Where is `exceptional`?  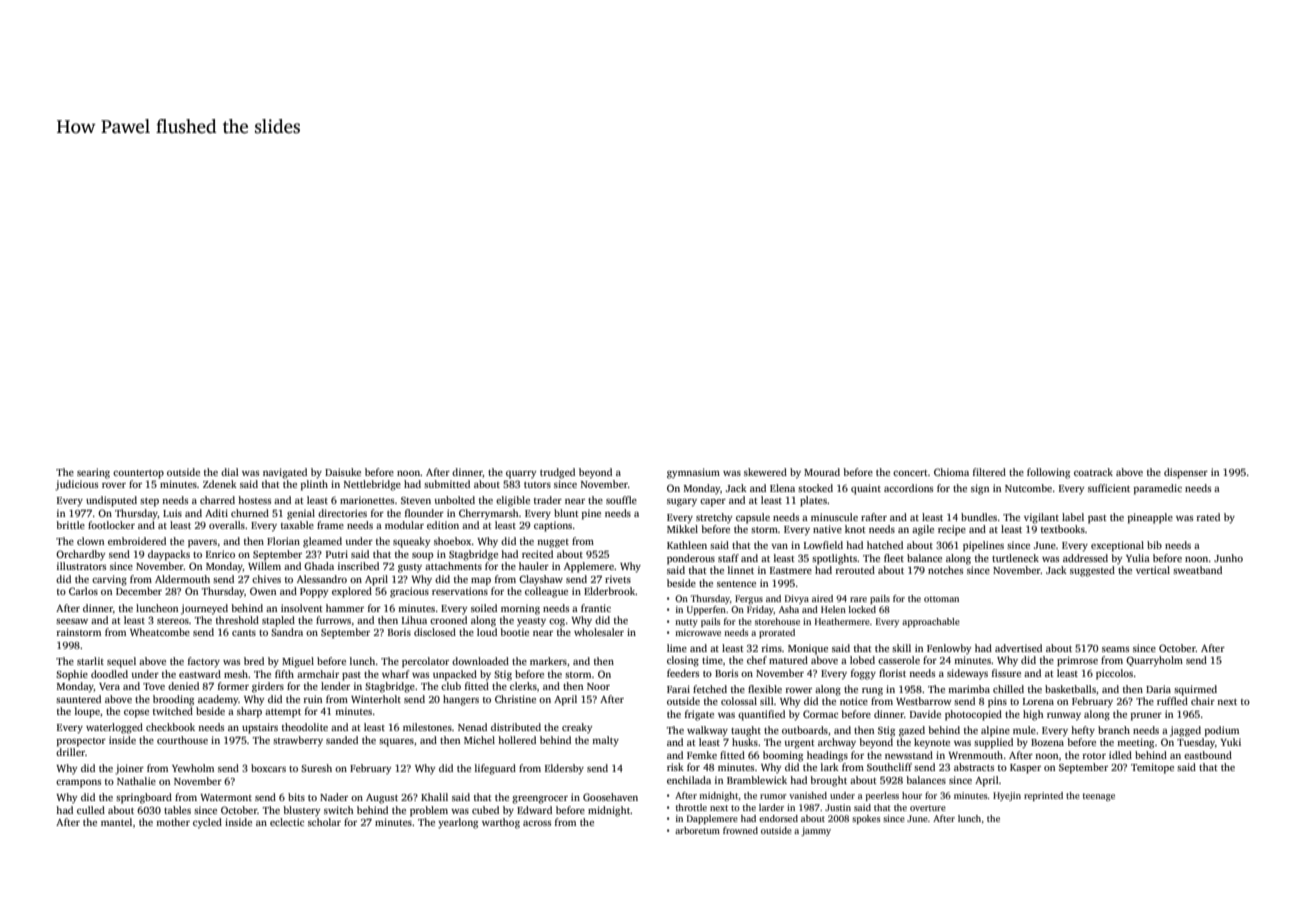
exceptional is located at coordinates (1117, 546).
